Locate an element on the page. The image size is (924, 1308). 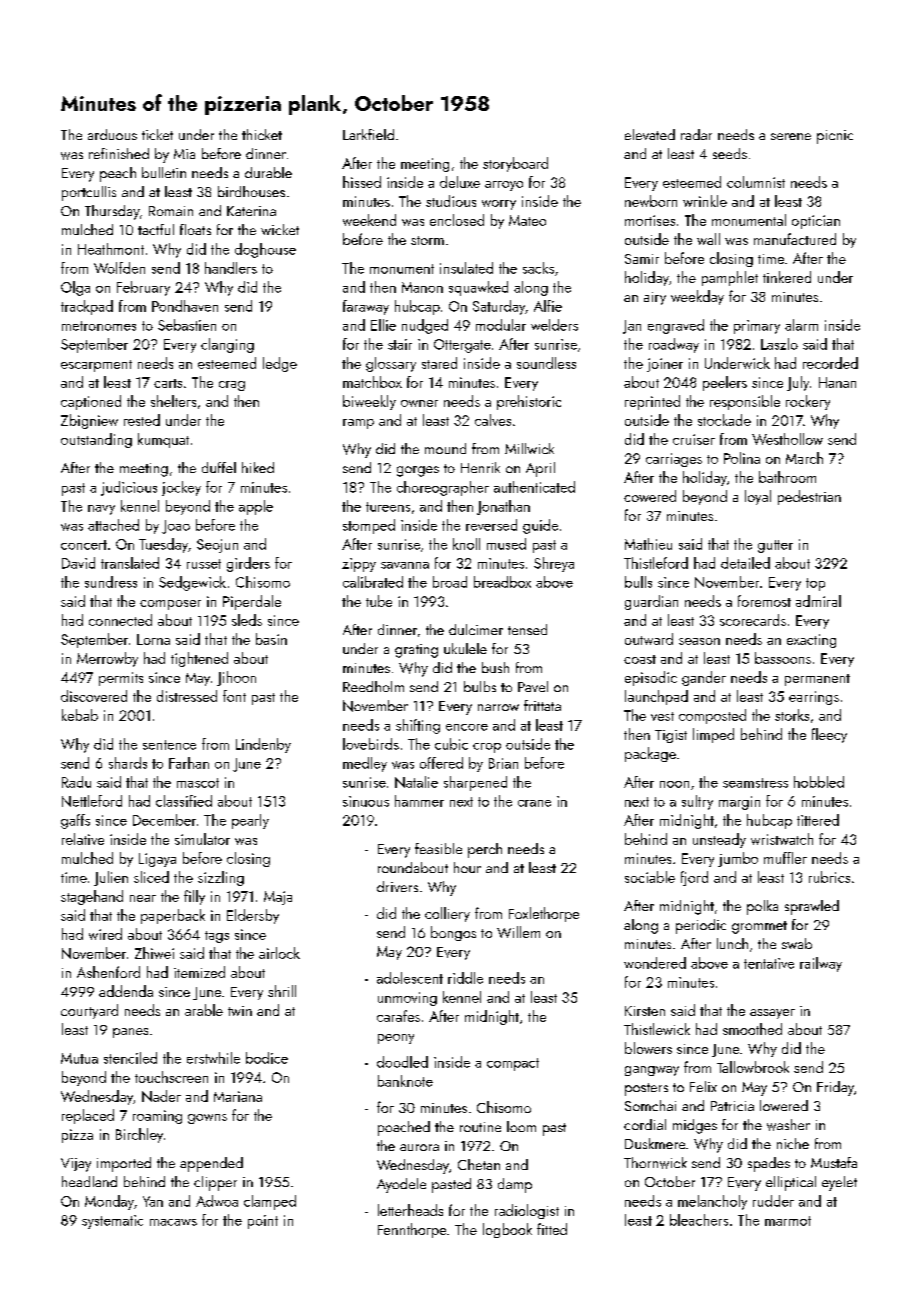
Mateo is located at coordinates (527, 220).
